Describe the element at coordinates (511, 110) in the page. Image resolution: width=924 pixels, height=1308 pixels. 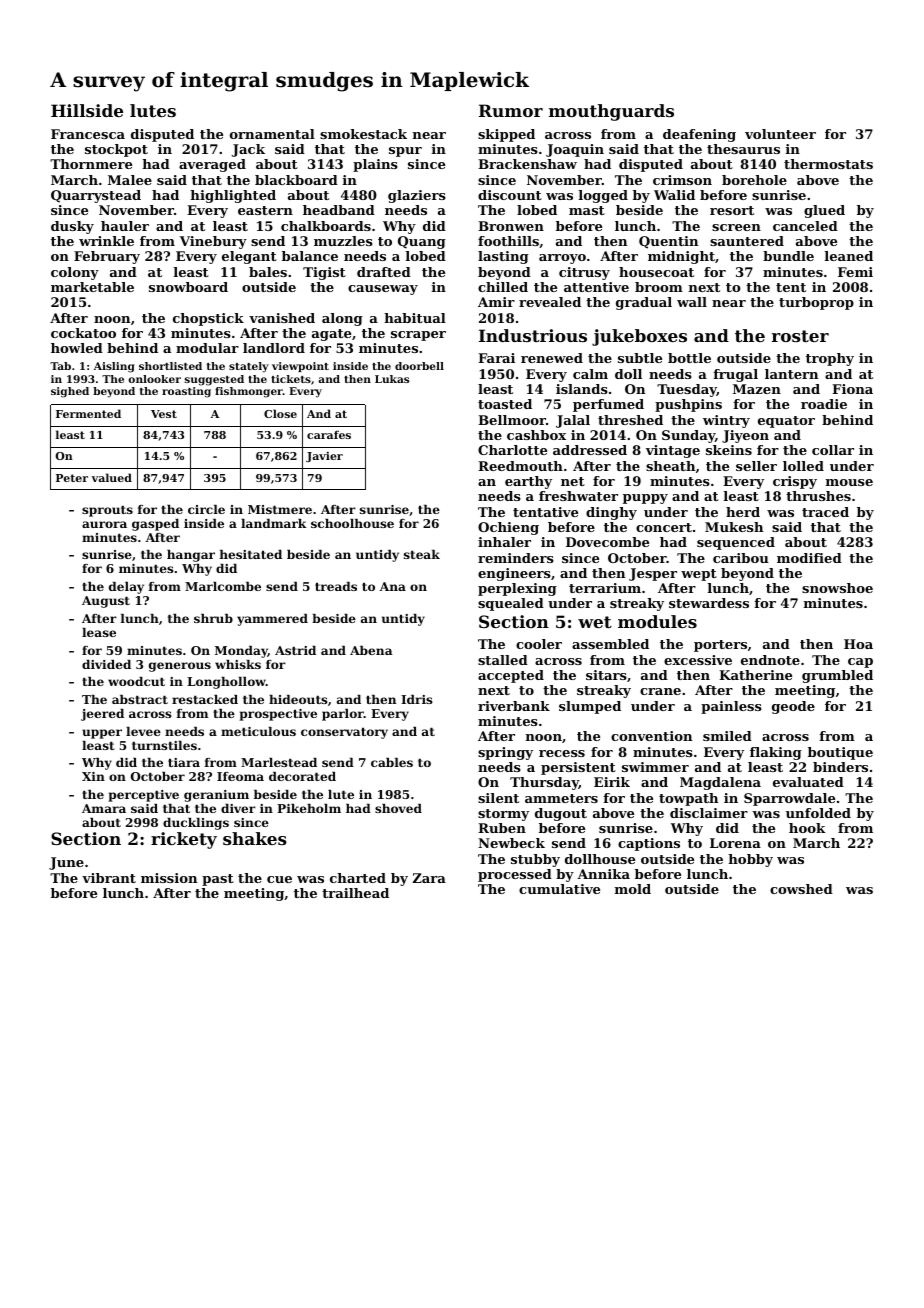
I see `Rumor` at that location.
